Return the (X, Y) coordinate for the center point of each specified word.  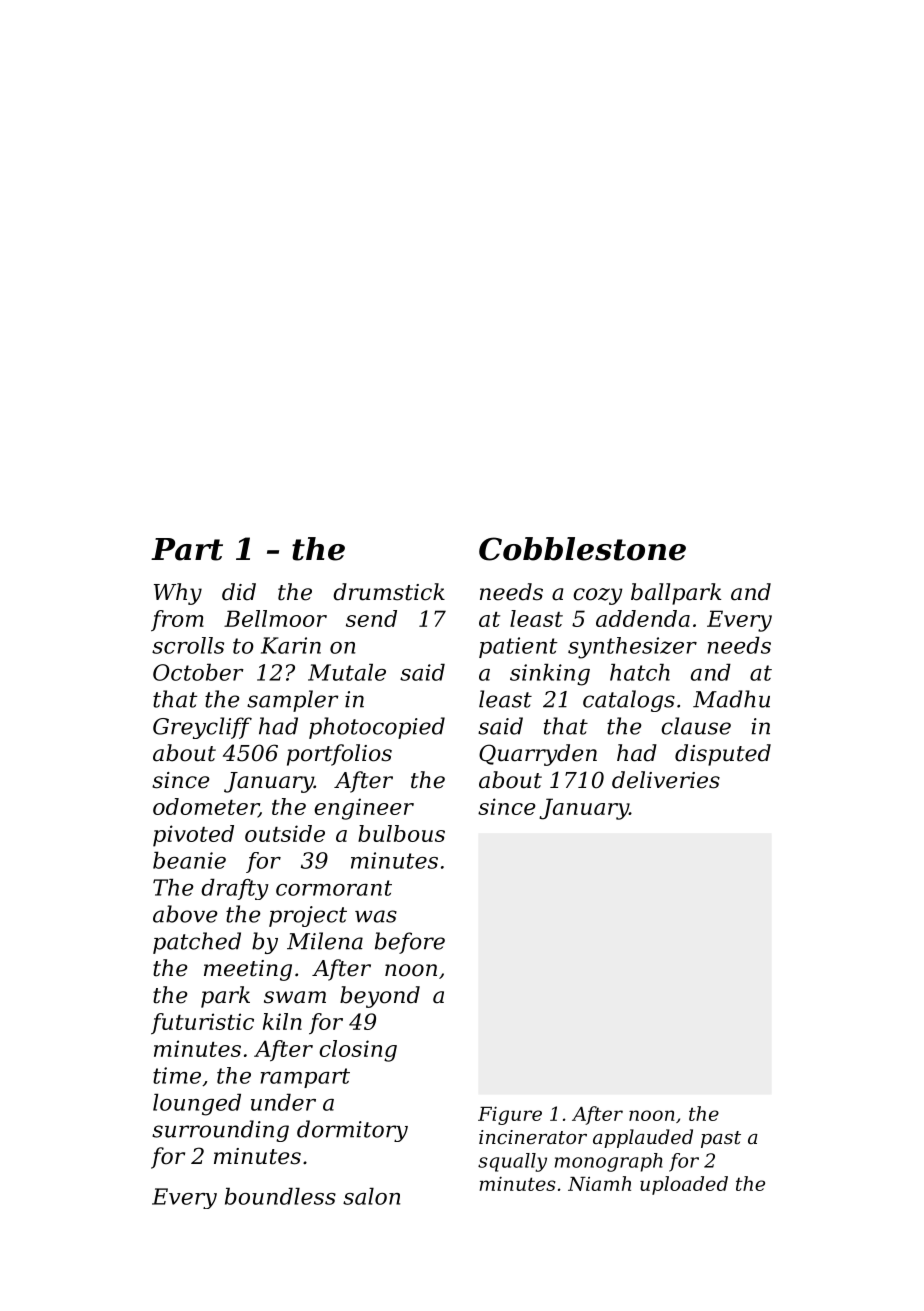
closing (358, 1051)
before (410, 943)
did (239, 592)
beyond (380, 997)
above (185, 914)
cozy (598, 596)
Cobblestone (582, 549)
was (376, 916)
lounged (197, 1105)
